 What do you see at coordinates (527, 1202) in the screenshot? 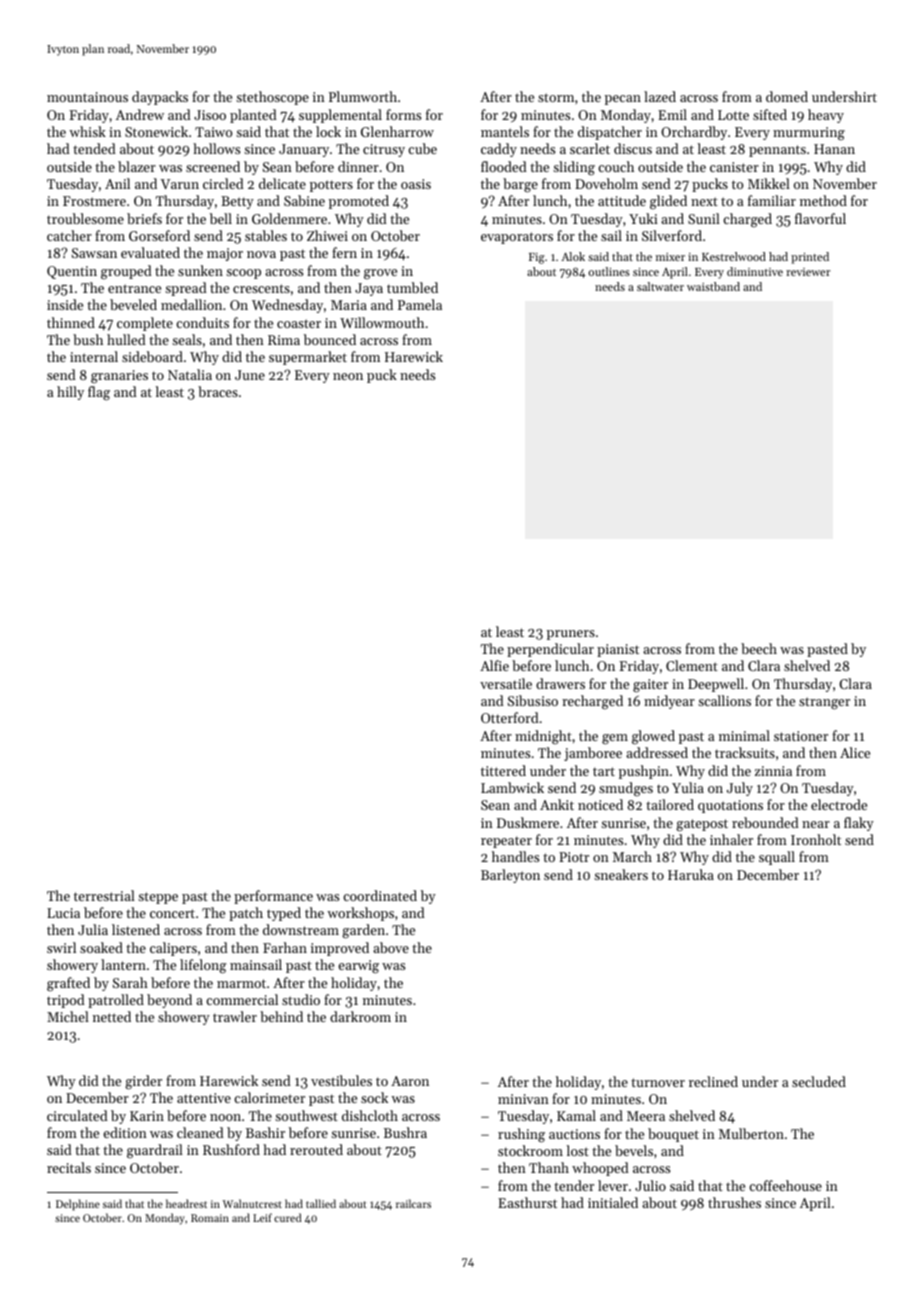
I see `Easthurst` at bounding box center [527, 1202].
